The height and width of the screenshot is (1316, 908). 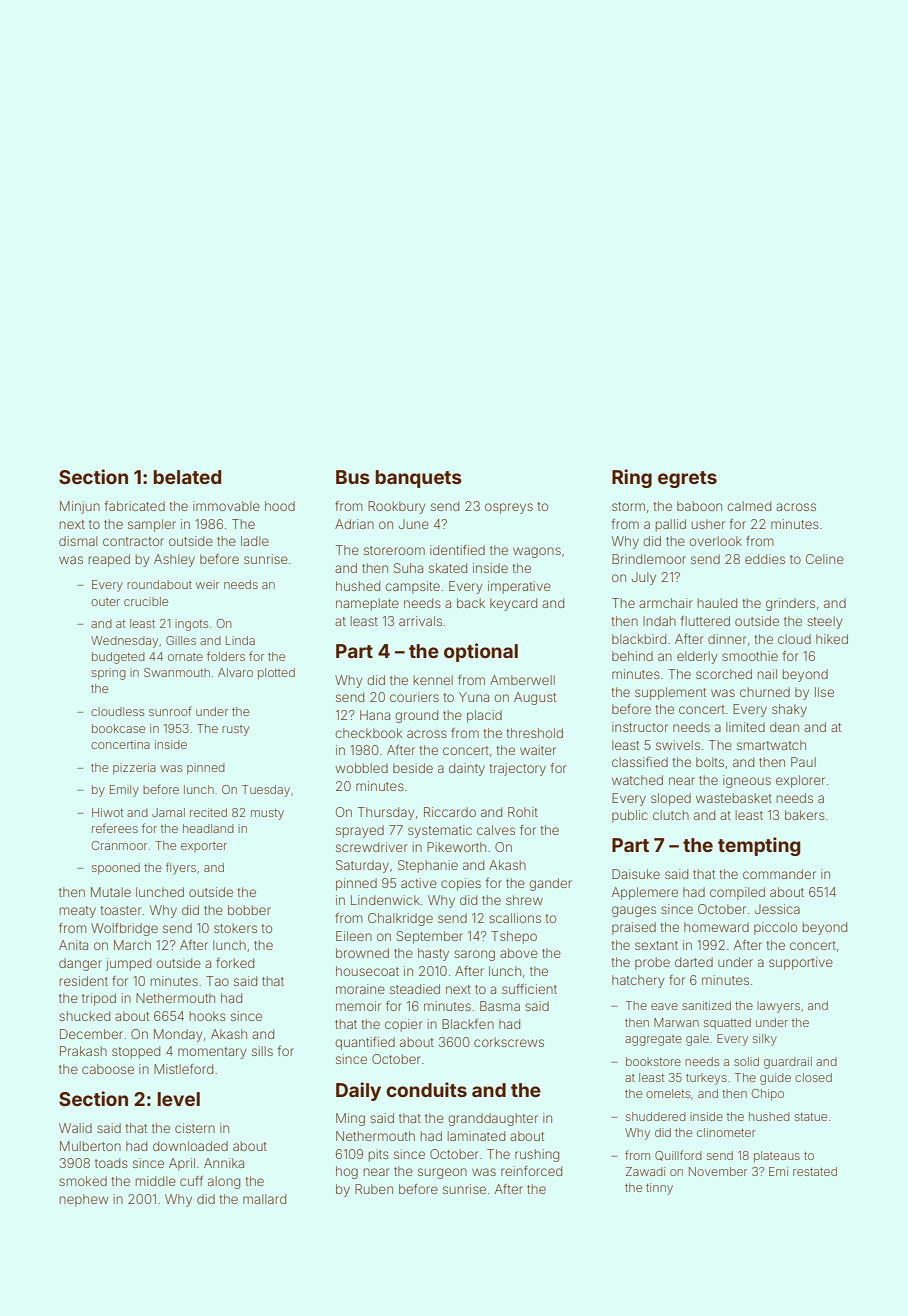 I want to click on bobber, so click(x=249, y=910).
